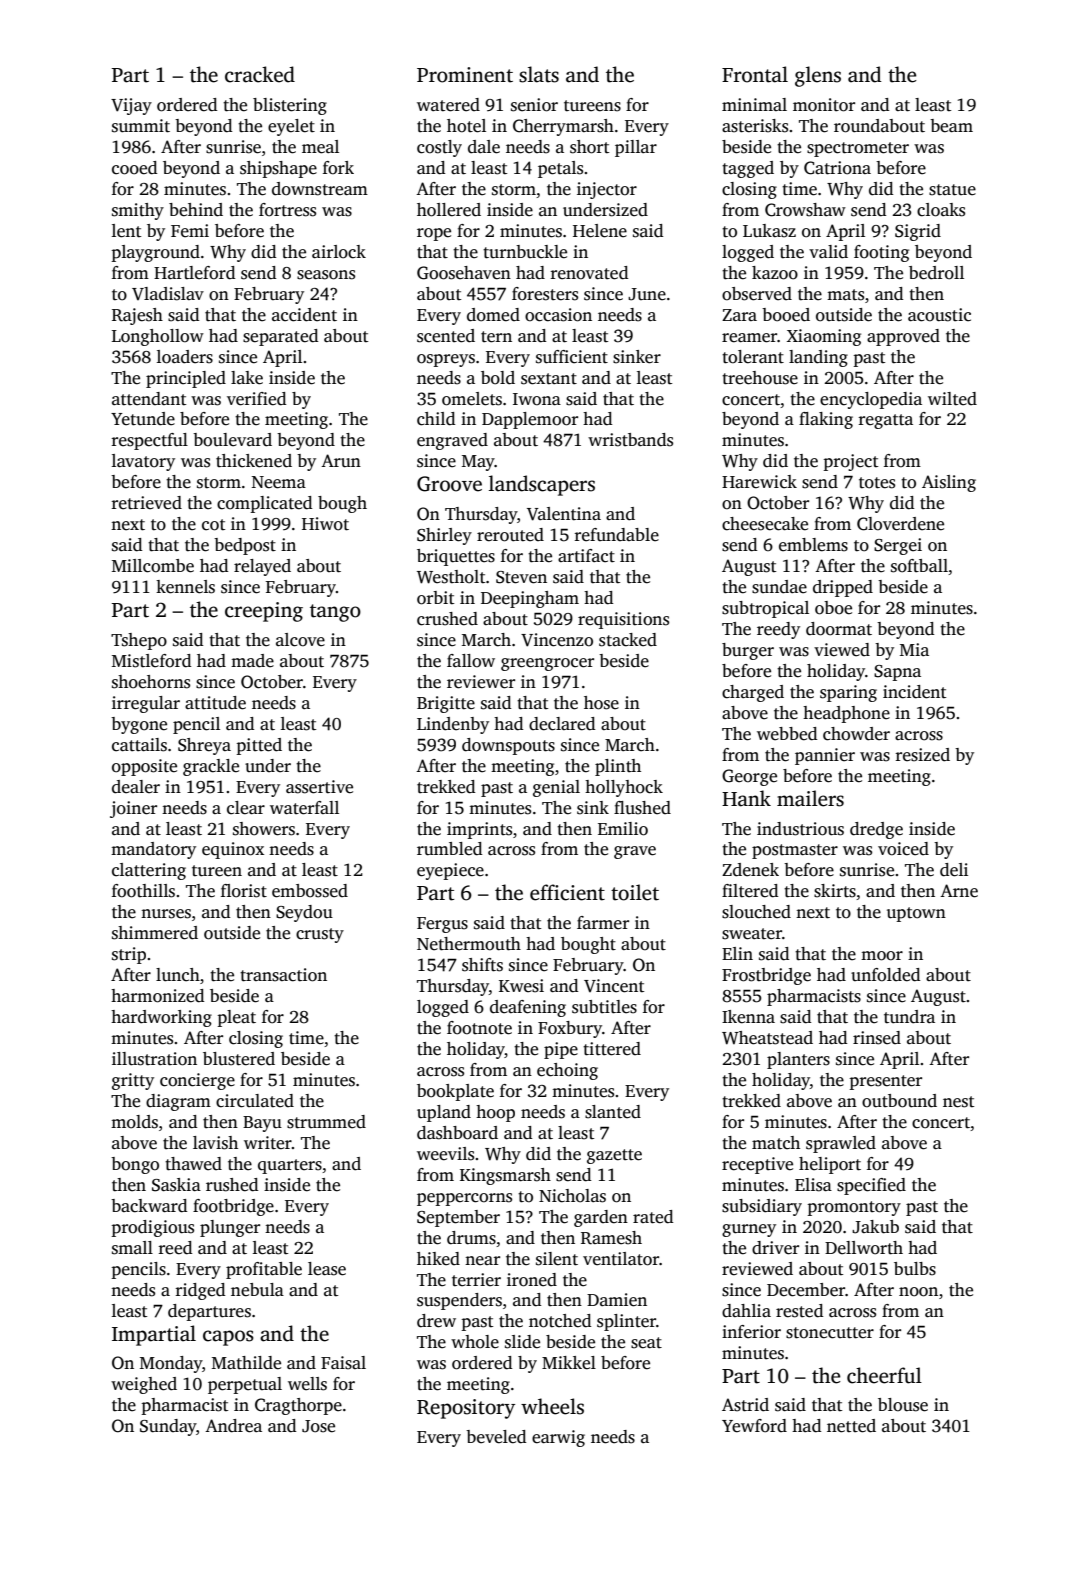  What do you see at coordinates (185, 587) in the screenshot?
I see `kennels` at bounding box center [185, 587].
